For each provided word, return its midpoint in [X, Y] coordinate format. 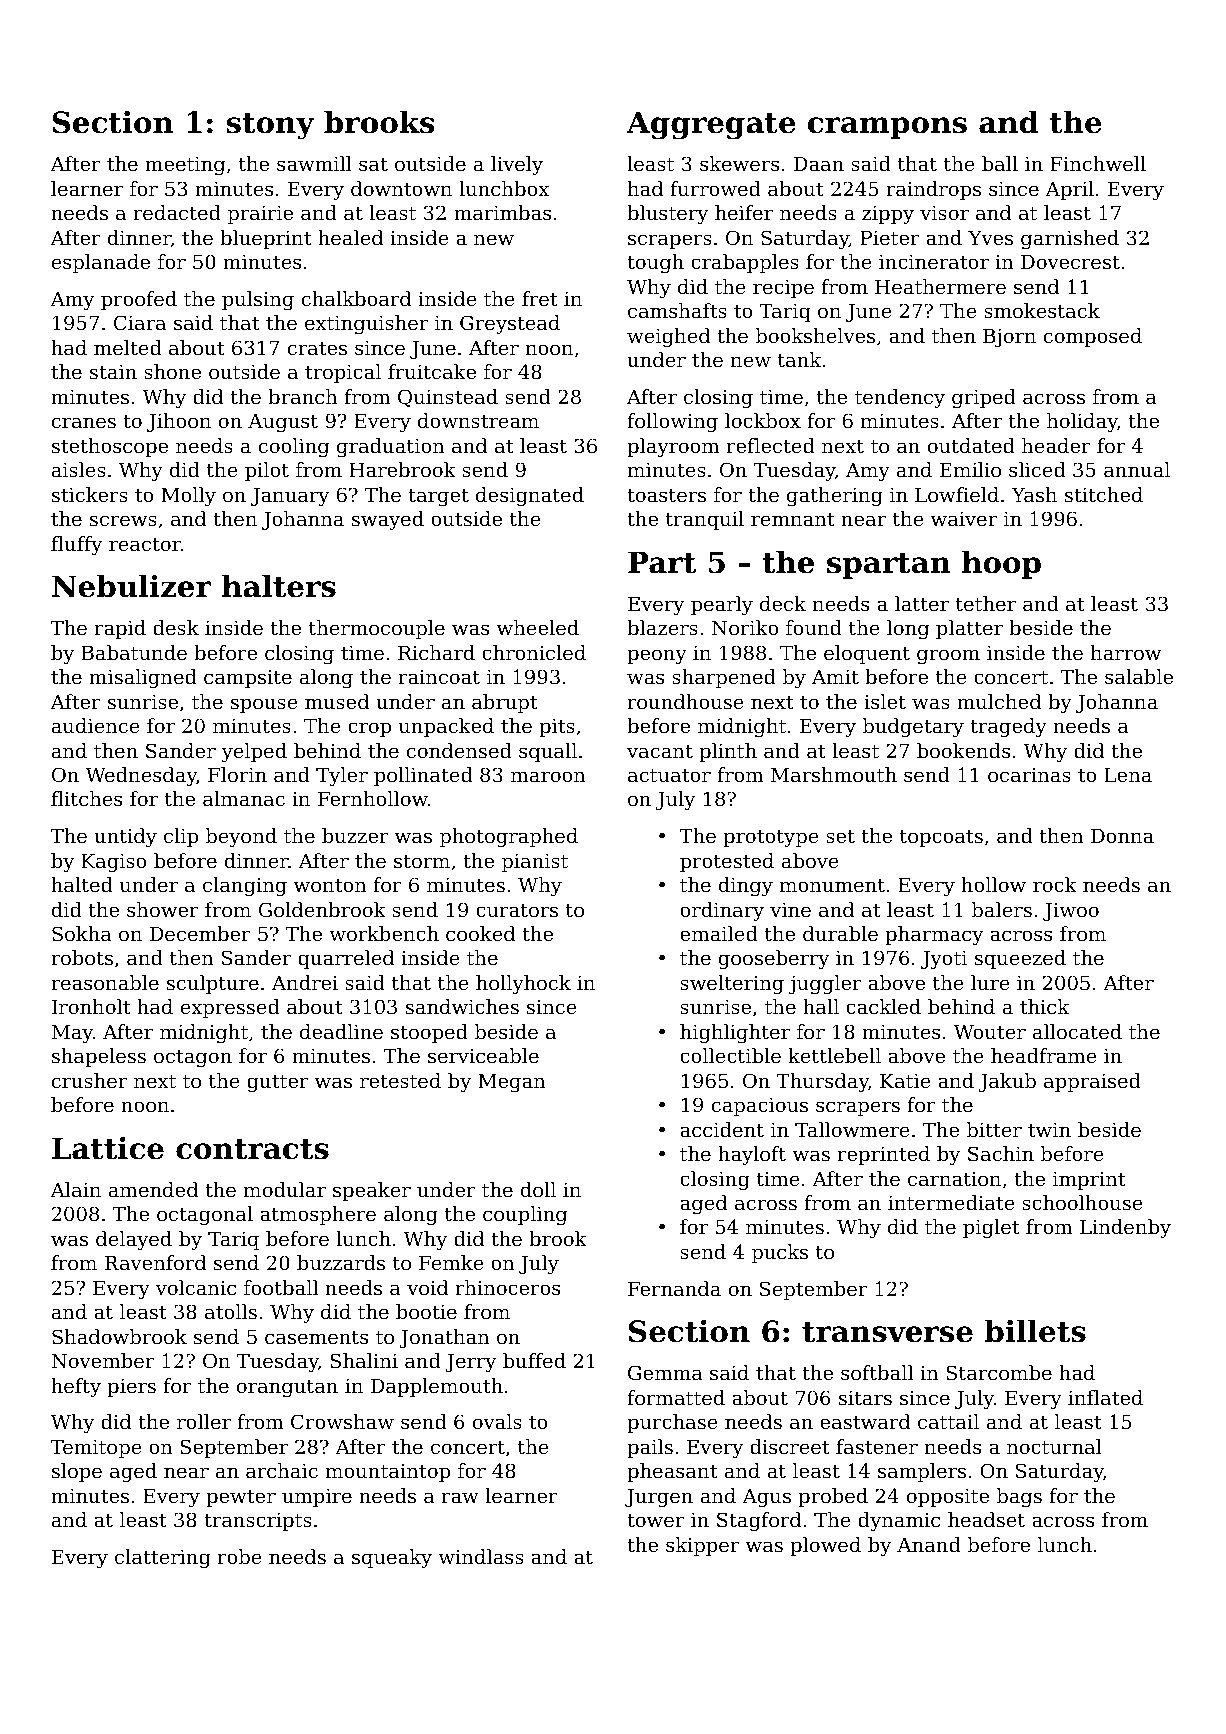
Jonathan [444, 1338]
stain [113, 372]
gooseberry [774, 960]
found [814, 628]
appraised [1092, 1082]
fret [540, 298]
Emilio [970, 470]
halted [82, 885]
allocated [1077, 1032]
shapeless [99, 1057]
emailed [719, 934]
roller [204, 1422]
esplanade [101, 263]
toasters [666, 495]
